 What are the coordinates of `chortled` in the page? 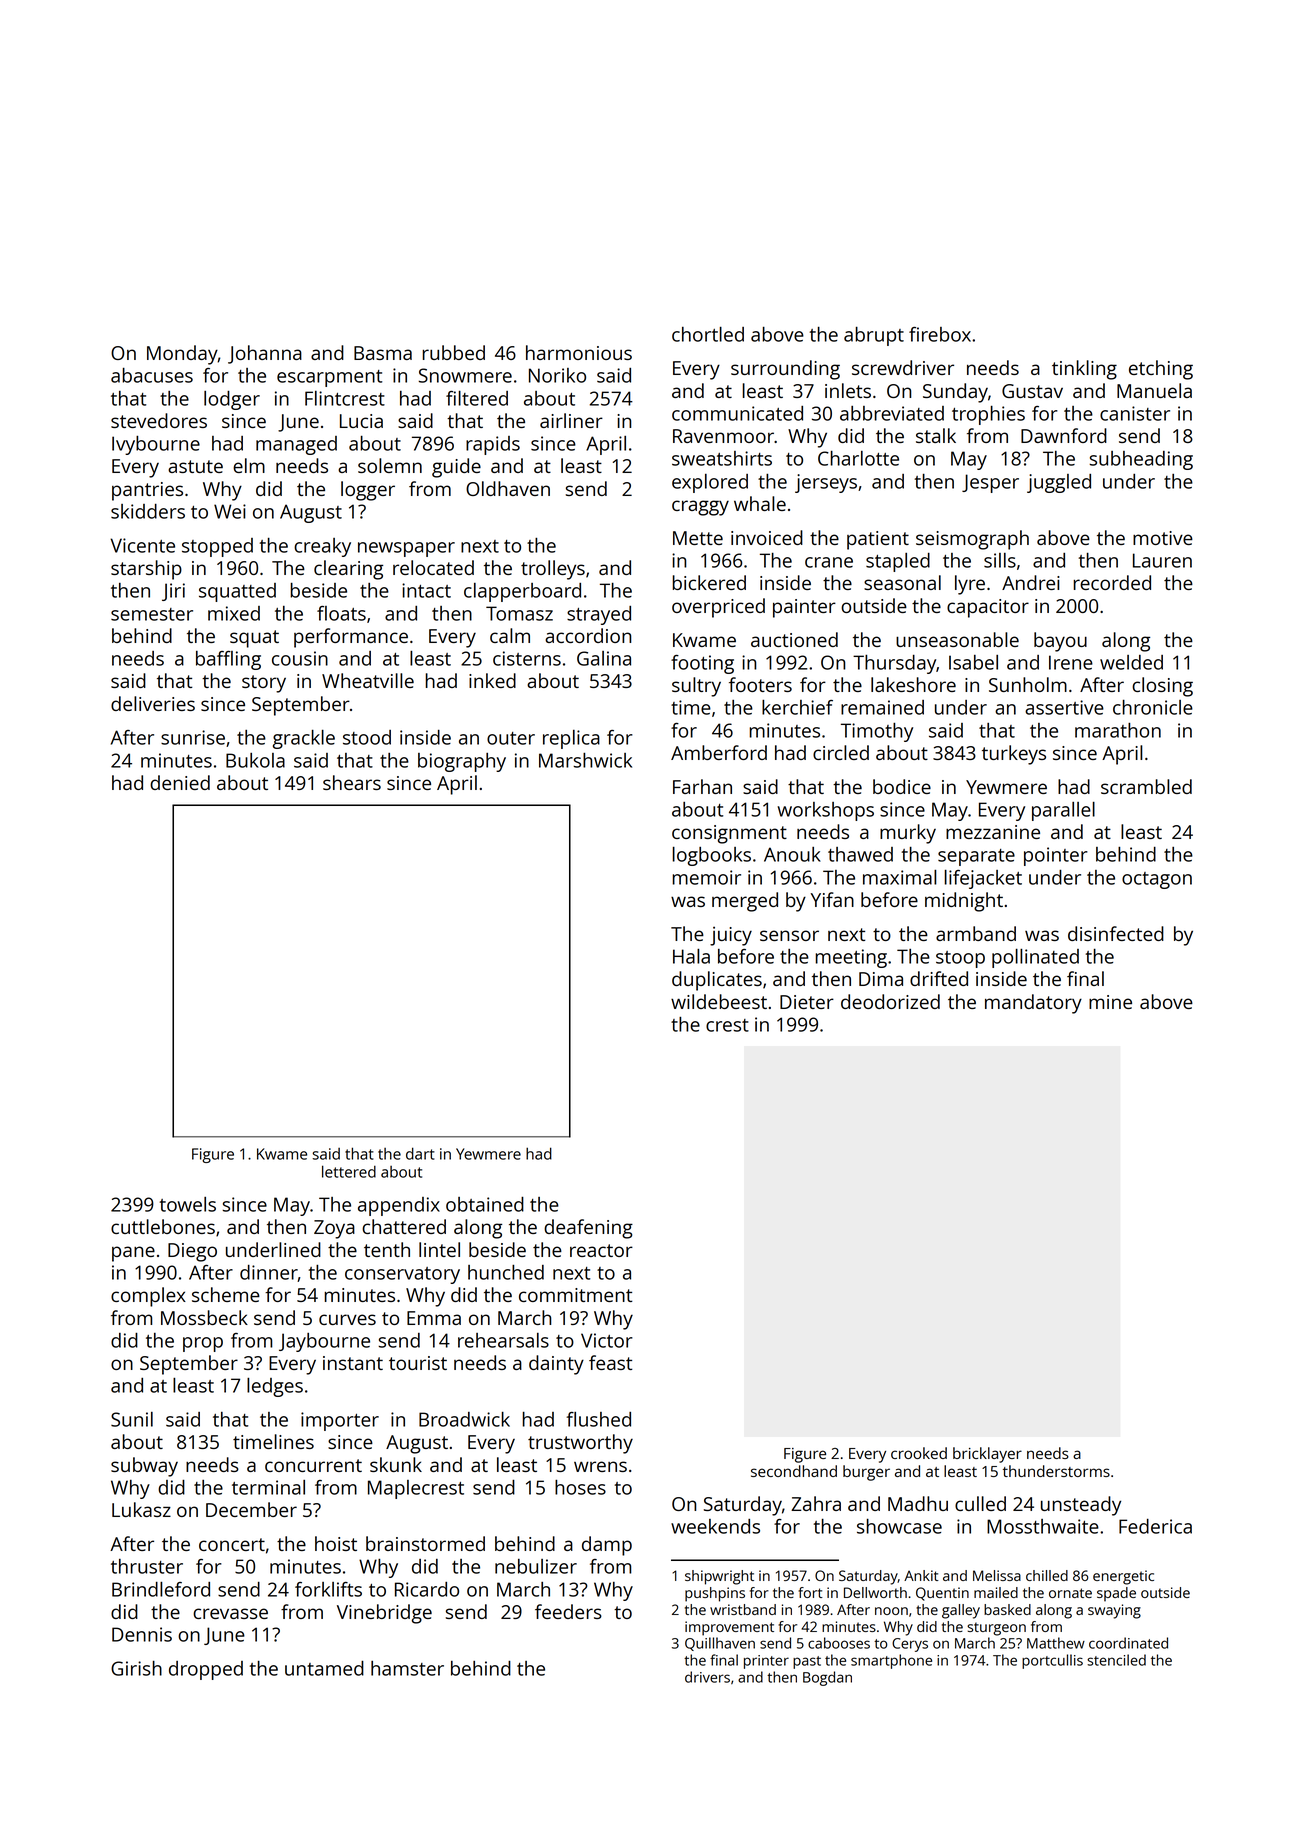 It's located at (708, 334).
